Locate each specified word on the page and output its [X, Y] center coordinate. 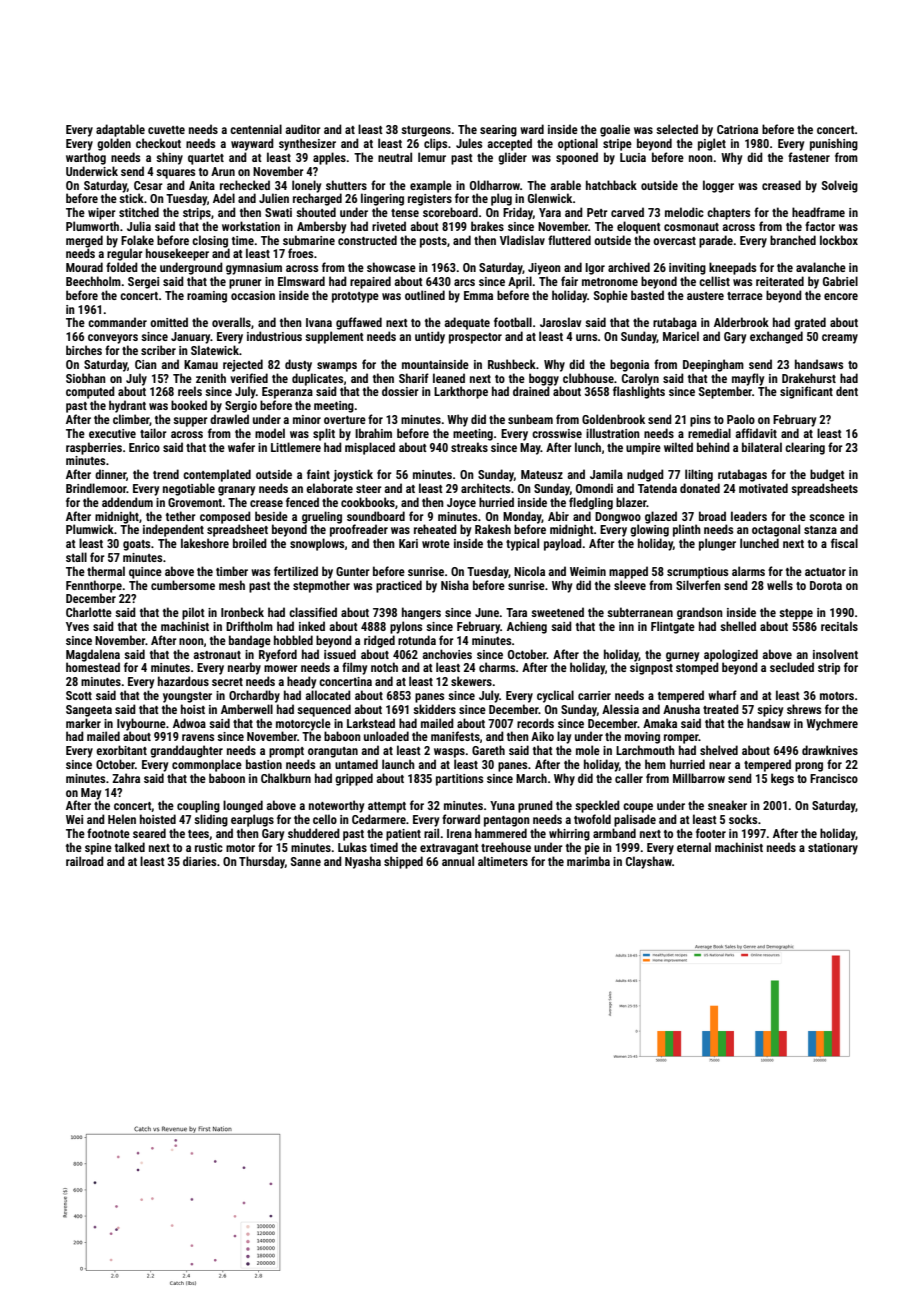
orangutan [333, 752]
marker [83, 723]
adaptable [120, 130]
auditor [303, 129]
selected [677, 129]
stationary [833, 849]
